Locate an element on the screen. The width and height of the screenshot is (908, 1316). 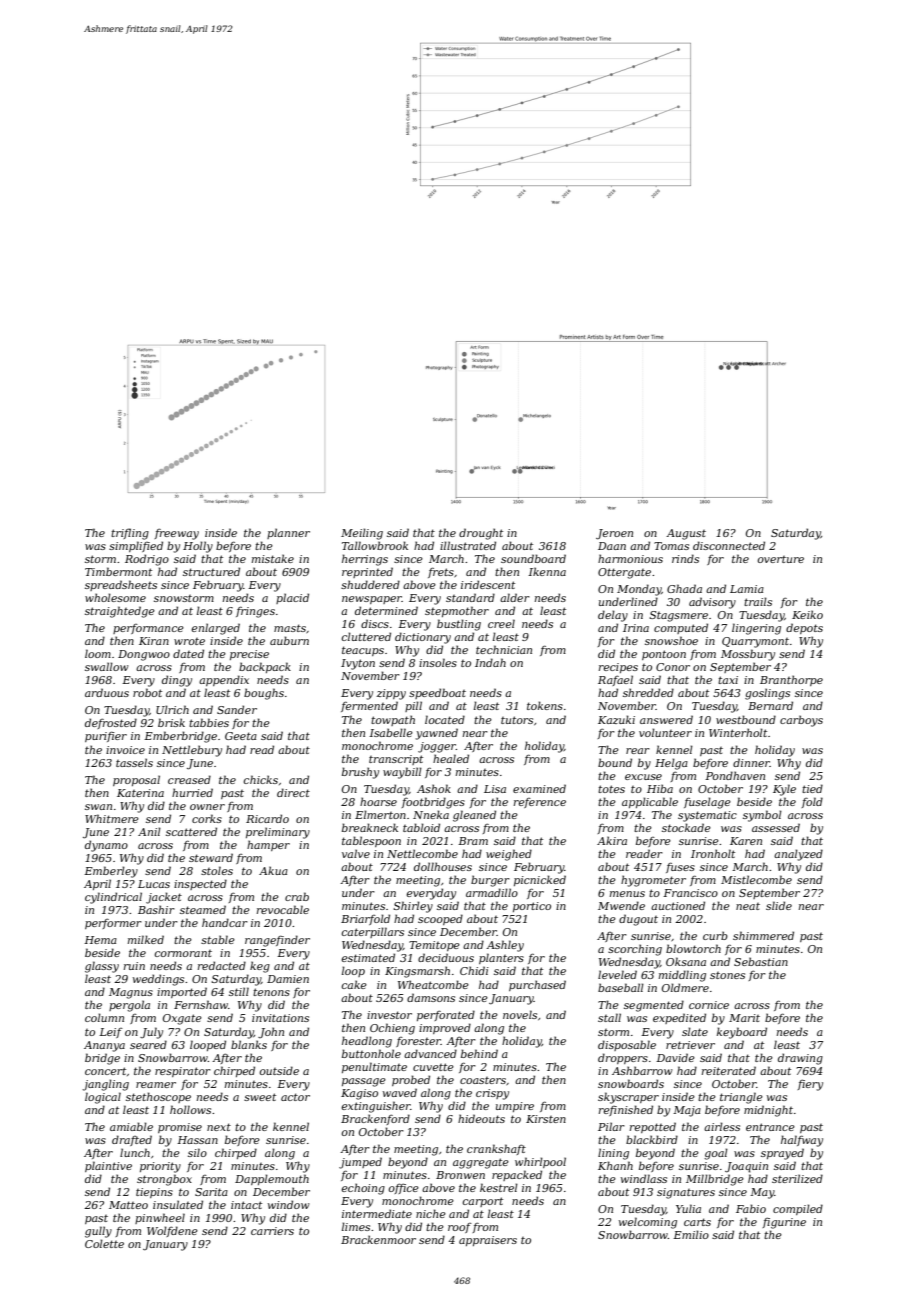
burger is located at coordinates (490, 881).
